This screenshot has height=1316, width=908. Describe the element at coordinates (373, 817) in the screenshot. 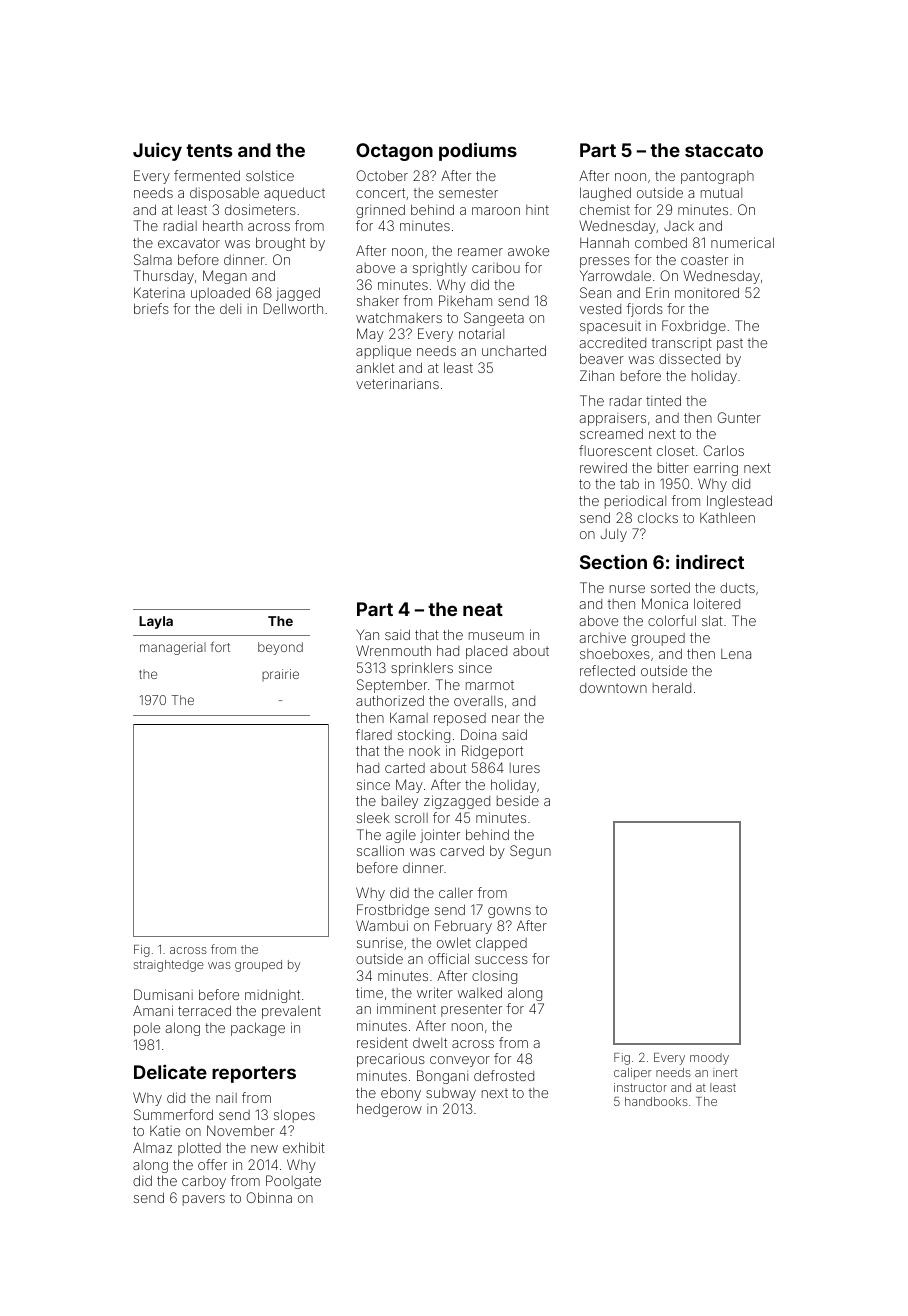

I see `sleek` at that location.
